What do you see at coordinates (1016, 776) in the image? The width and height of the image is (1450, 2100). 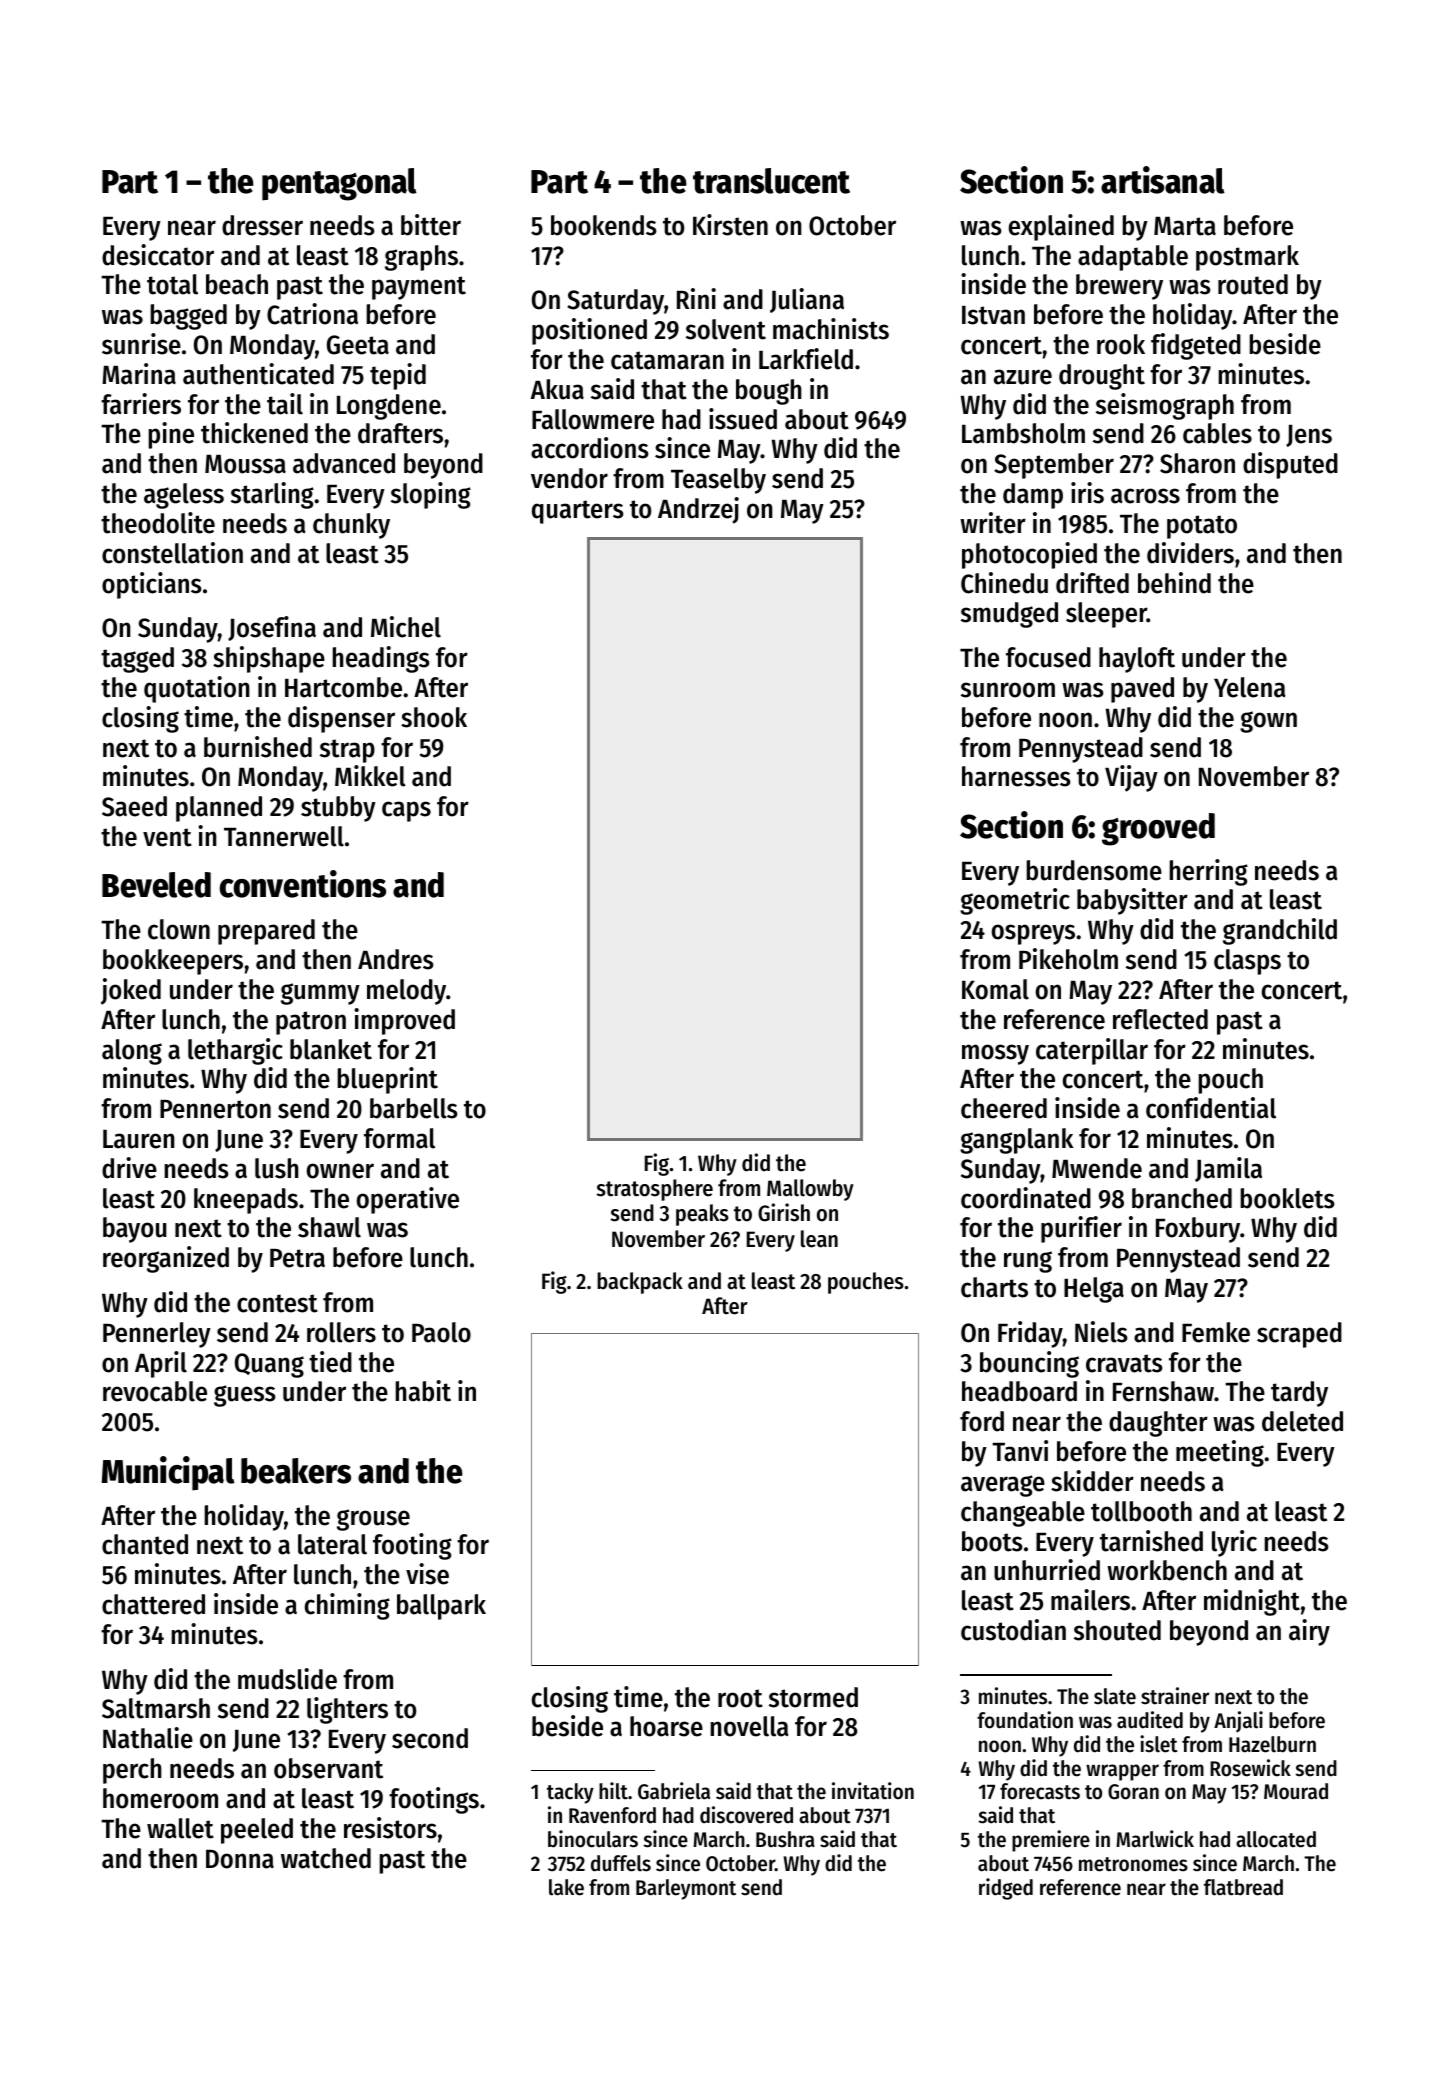 I see `harnesses` at bounding box center [1016, 776].
